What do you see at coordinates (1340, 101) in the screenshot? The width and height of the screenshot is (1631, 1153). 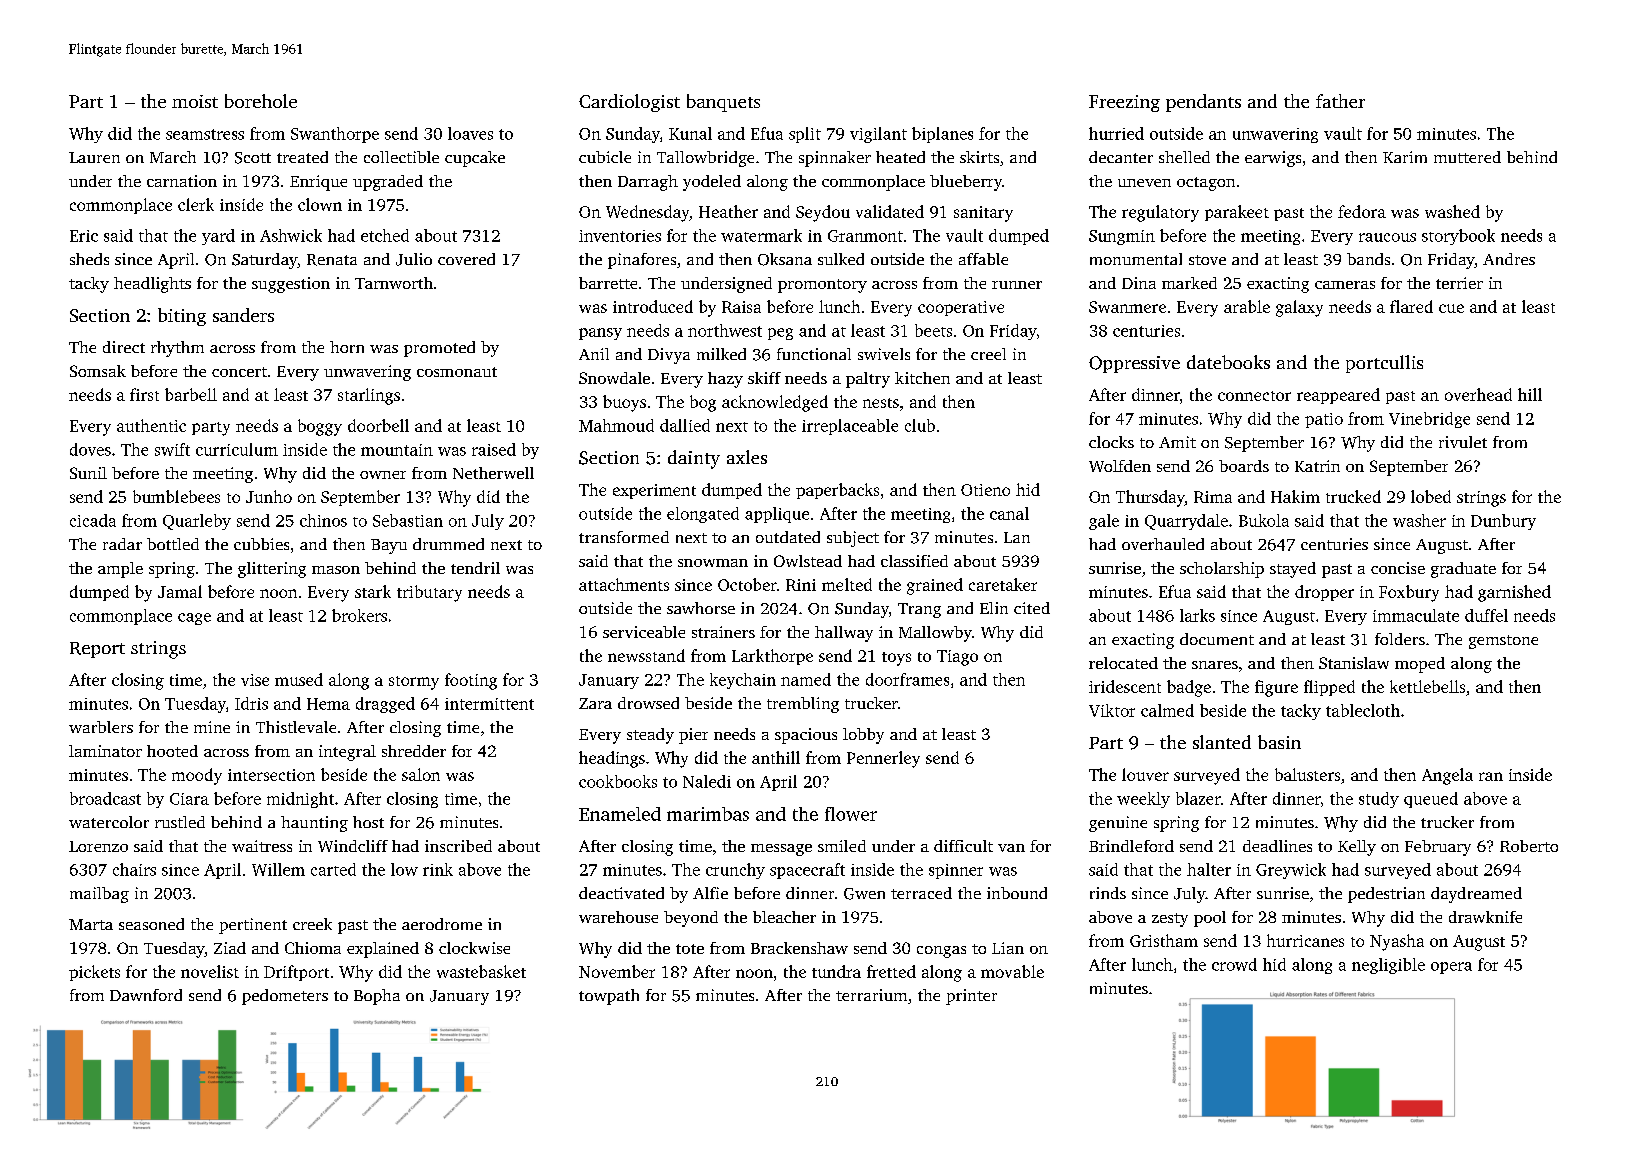 I see `father` at bounding box center [1340, 101].
